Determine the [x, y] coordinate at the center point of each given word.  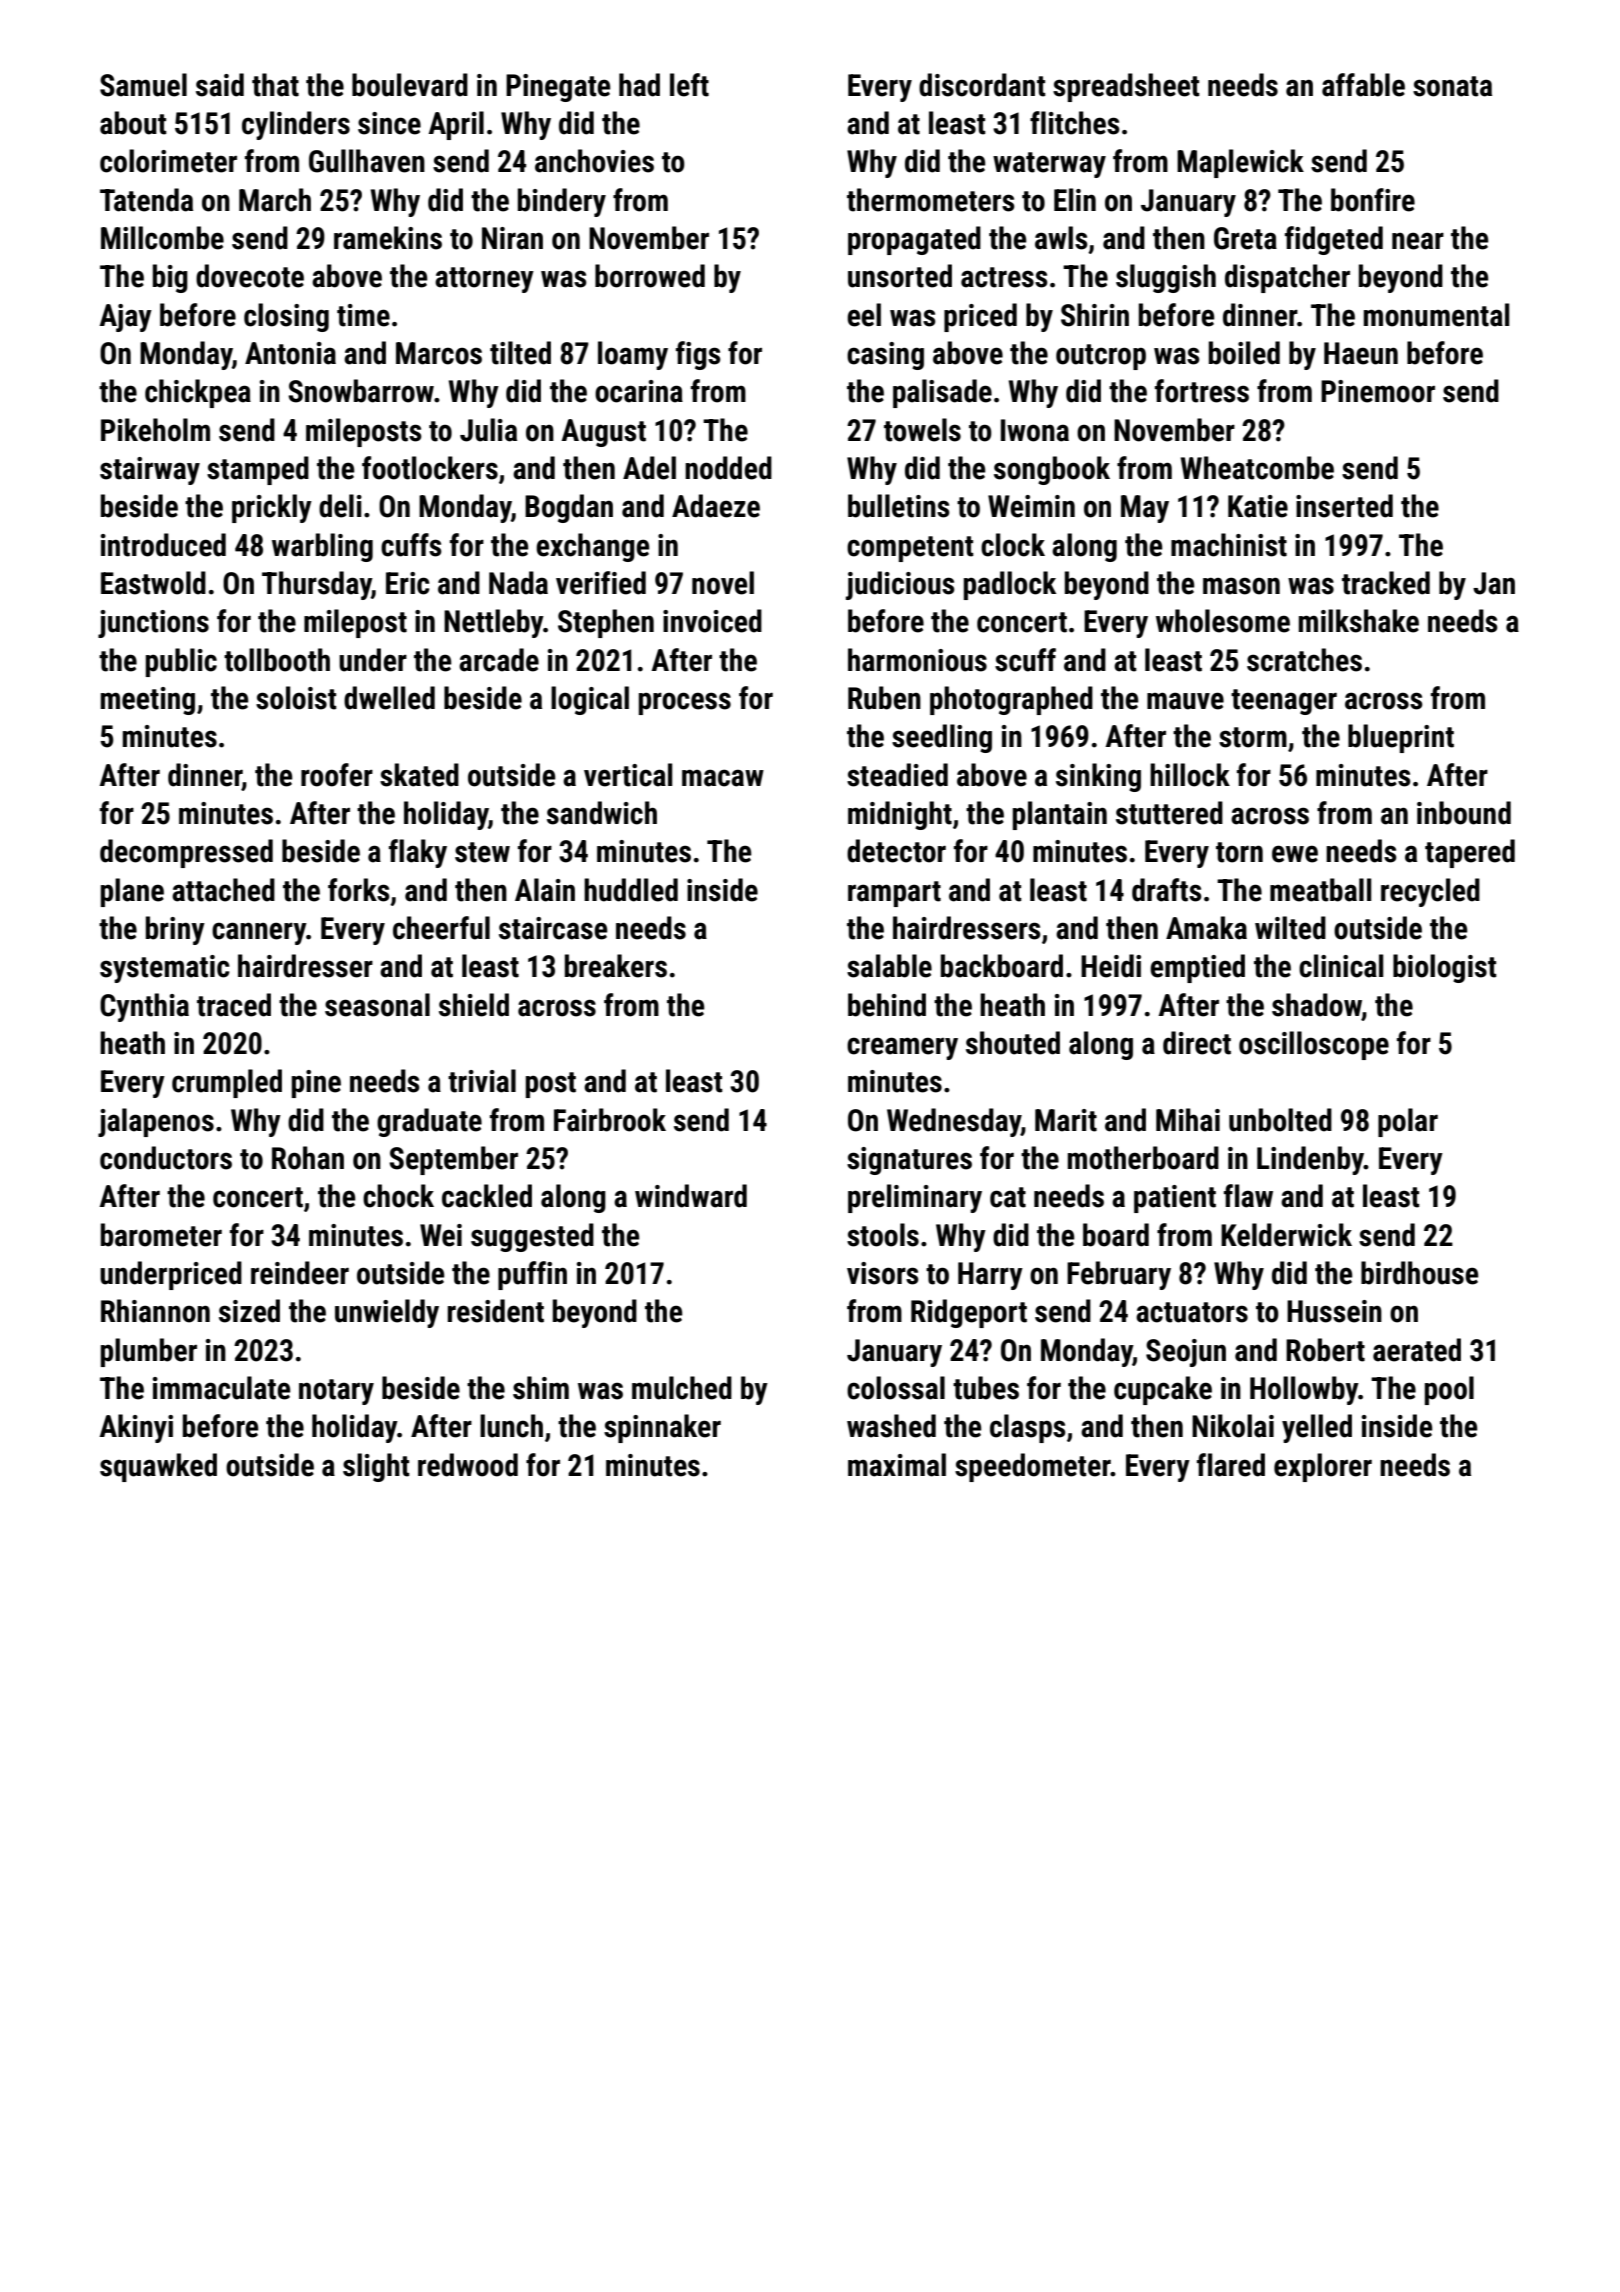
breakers [616, 966]
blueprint [1401, 738]
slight [376, 1467]
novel [723, 583]
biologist [1445, 968]
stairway [150, 471]
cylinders [296, 125]
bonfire [1373, 200]
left [689, 85]
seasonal [377, 1005]
